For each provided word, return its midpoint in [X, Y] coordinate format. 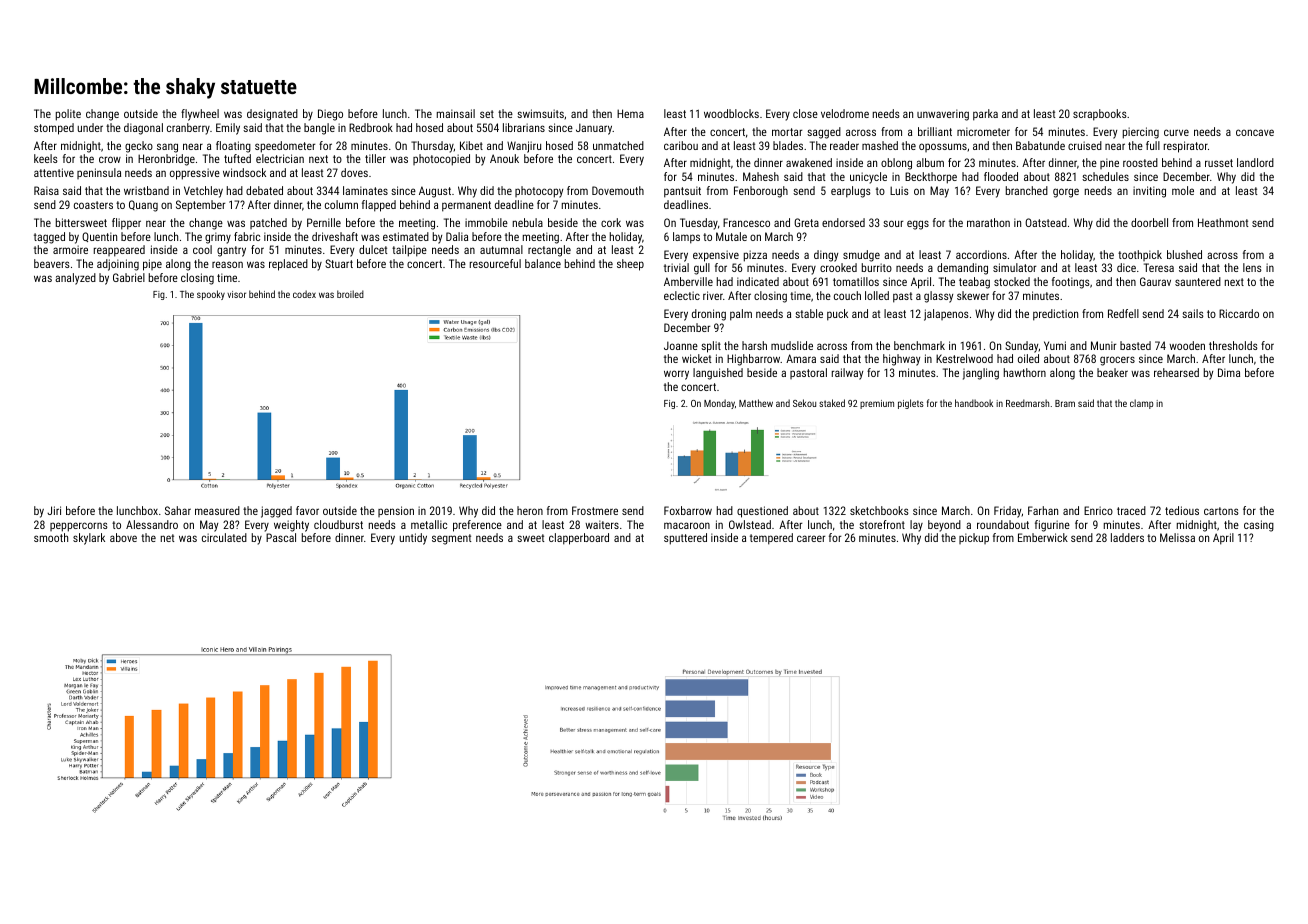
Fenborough [761, 192]
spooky [211, 295]
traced [1131, 510]
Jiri [54, 510]
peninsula [99, 173]
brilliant [935, 131]
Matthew [756, 403]
